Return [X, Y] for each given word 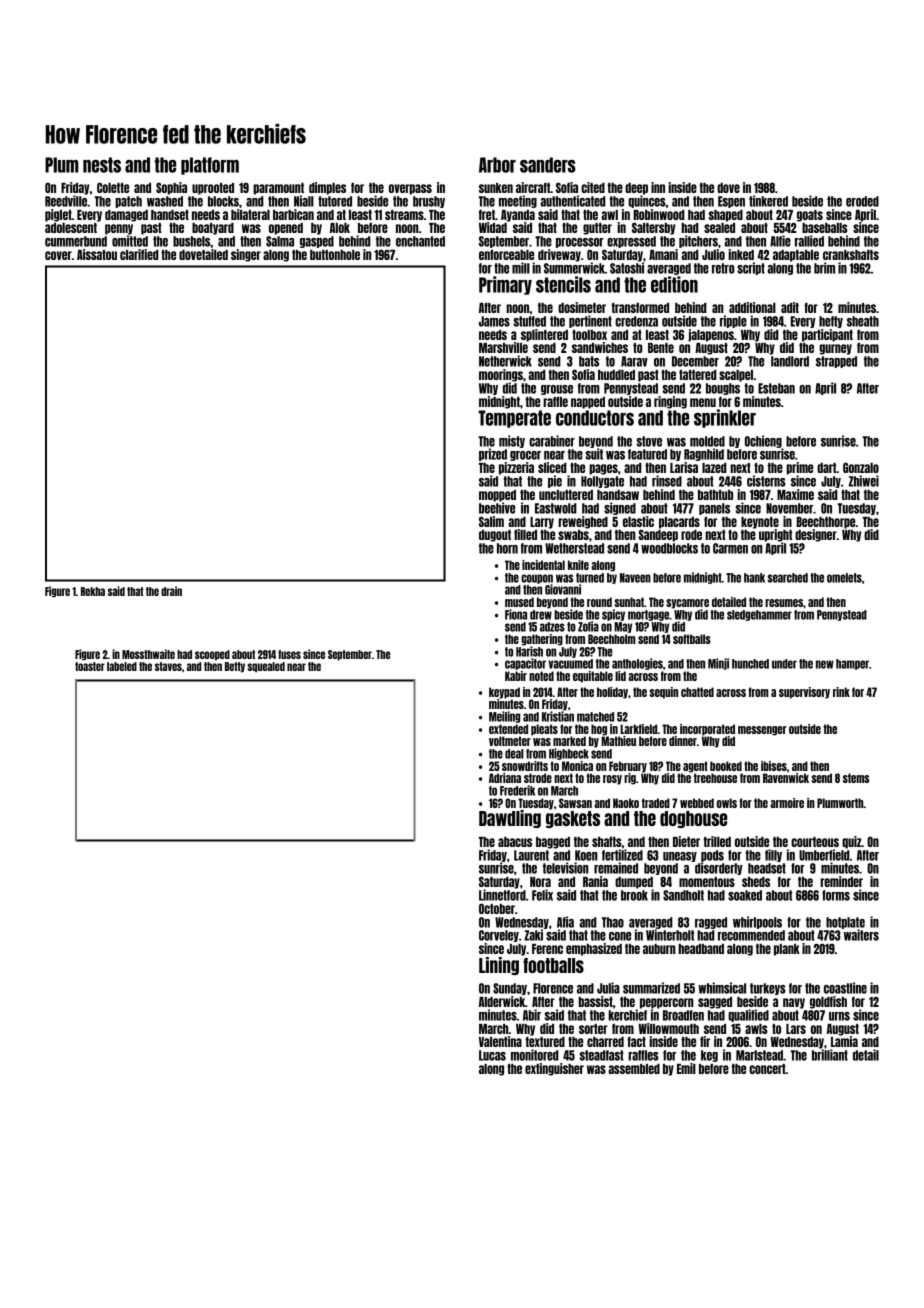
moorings [501, 375]
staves [168, 666]
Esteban [776, 388]
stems [856, 778]
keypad [504, 693]
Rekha [93, 591]
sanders [548, 165]
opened [286, 229]
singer [246, 255]
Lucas [492, 1055]
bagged [553, 843]
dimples [327, 188]
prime [799, 468]
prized [493, 454]
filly [773, 855]
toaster [90, 666]
